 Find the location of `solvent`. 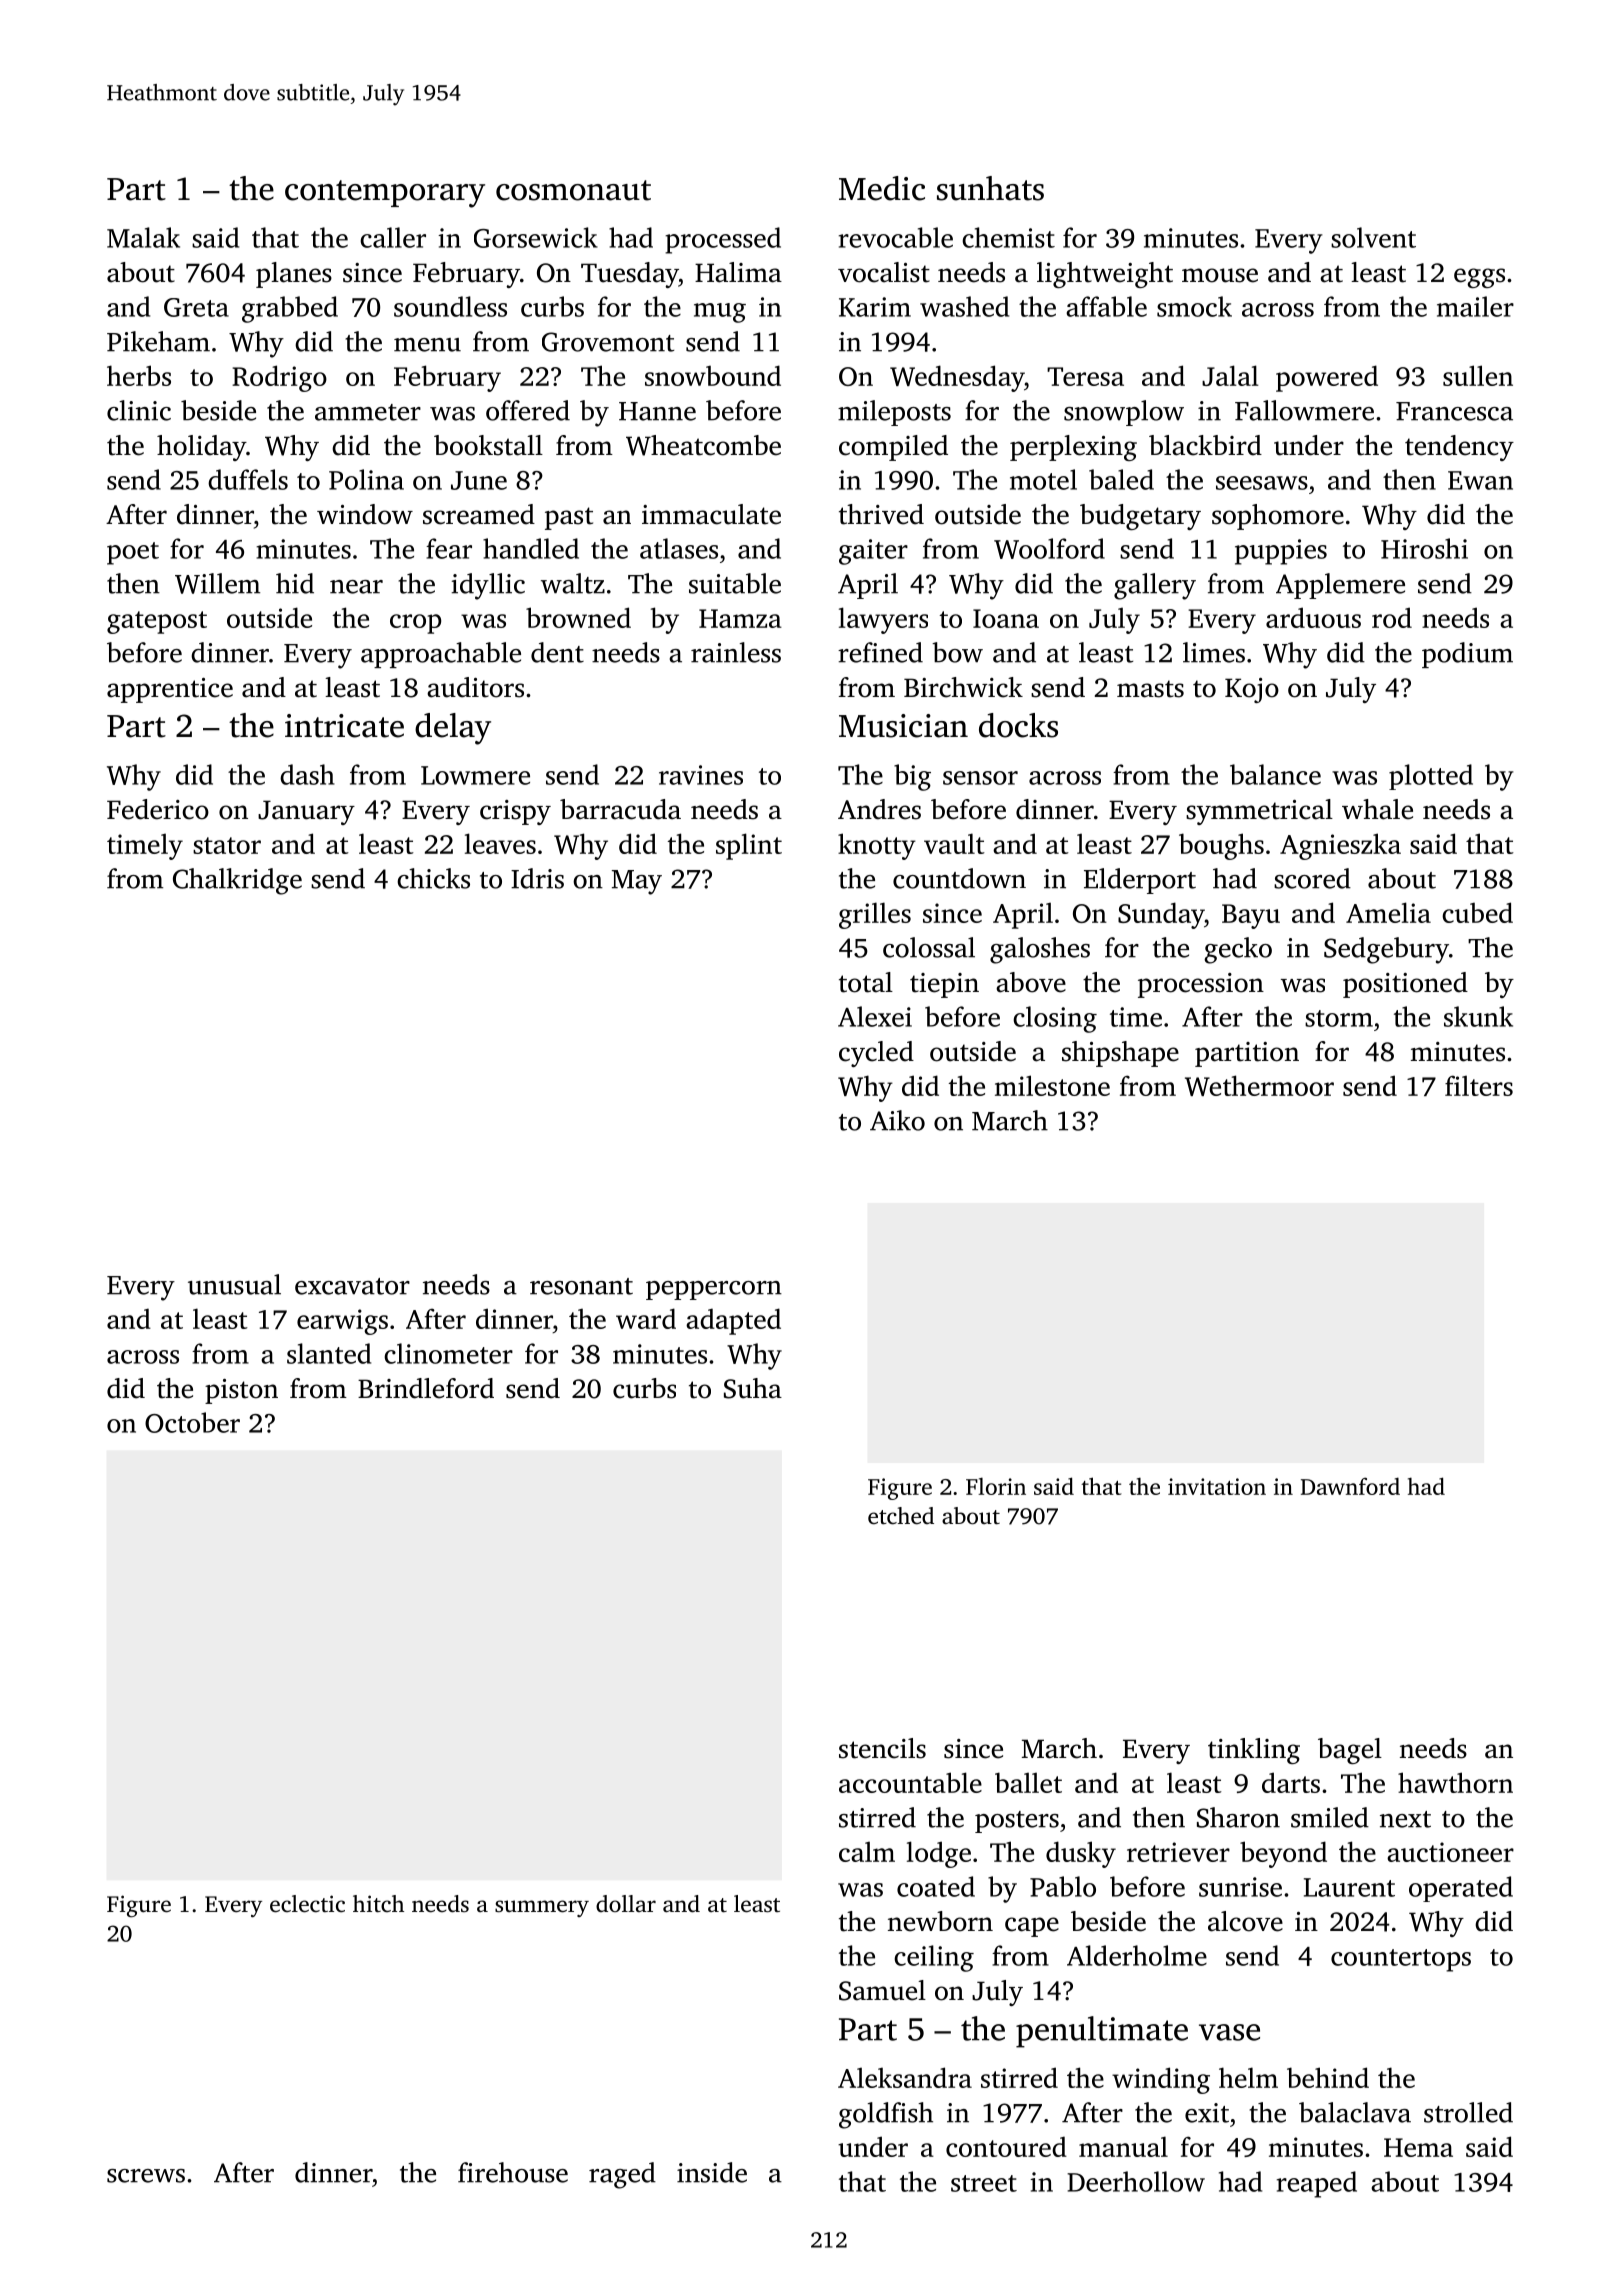

solvent is located at coordinates (1373, 237).
